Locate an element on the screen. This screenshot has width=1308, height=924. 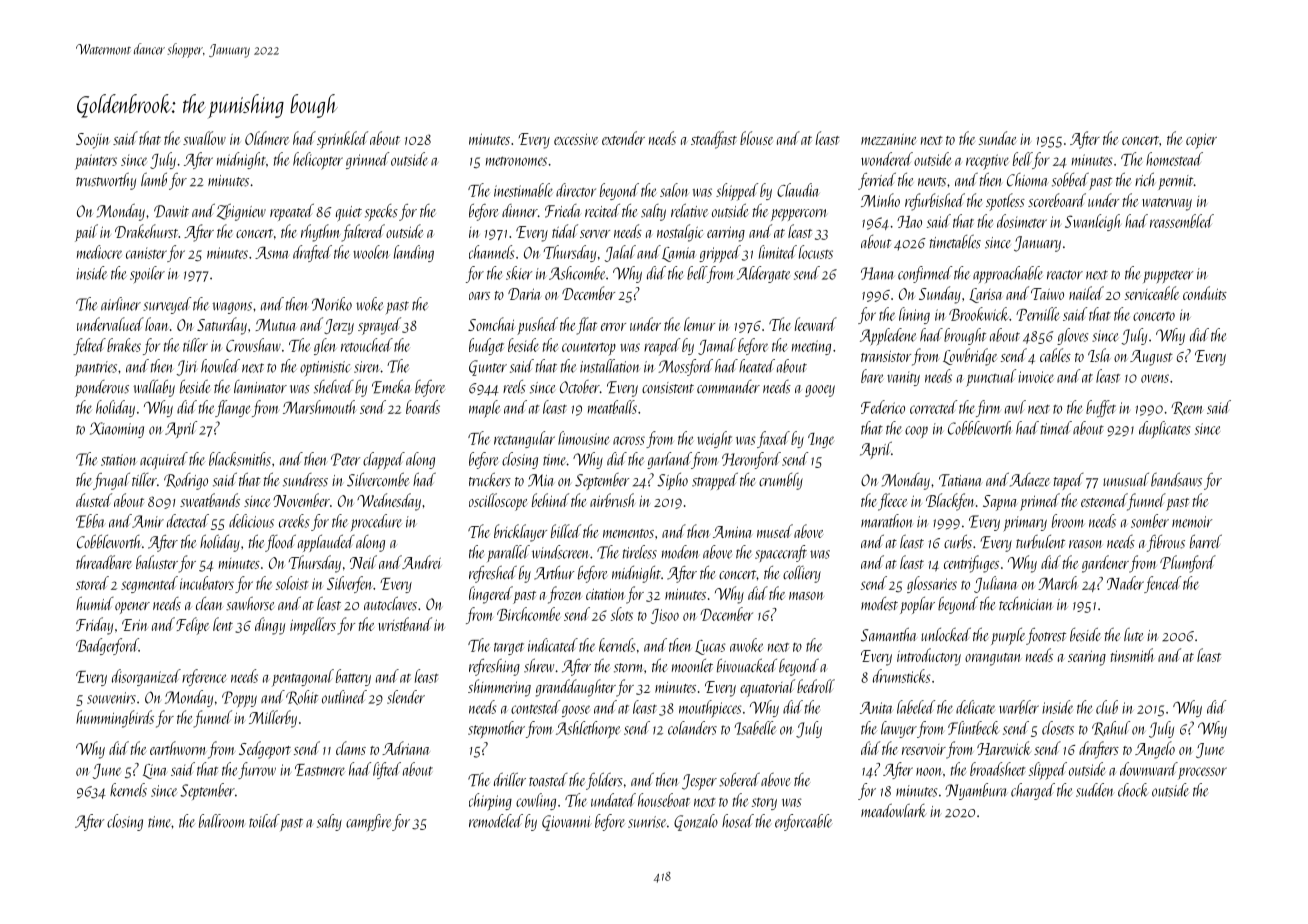
coop is located at coordinates (916, 432).
